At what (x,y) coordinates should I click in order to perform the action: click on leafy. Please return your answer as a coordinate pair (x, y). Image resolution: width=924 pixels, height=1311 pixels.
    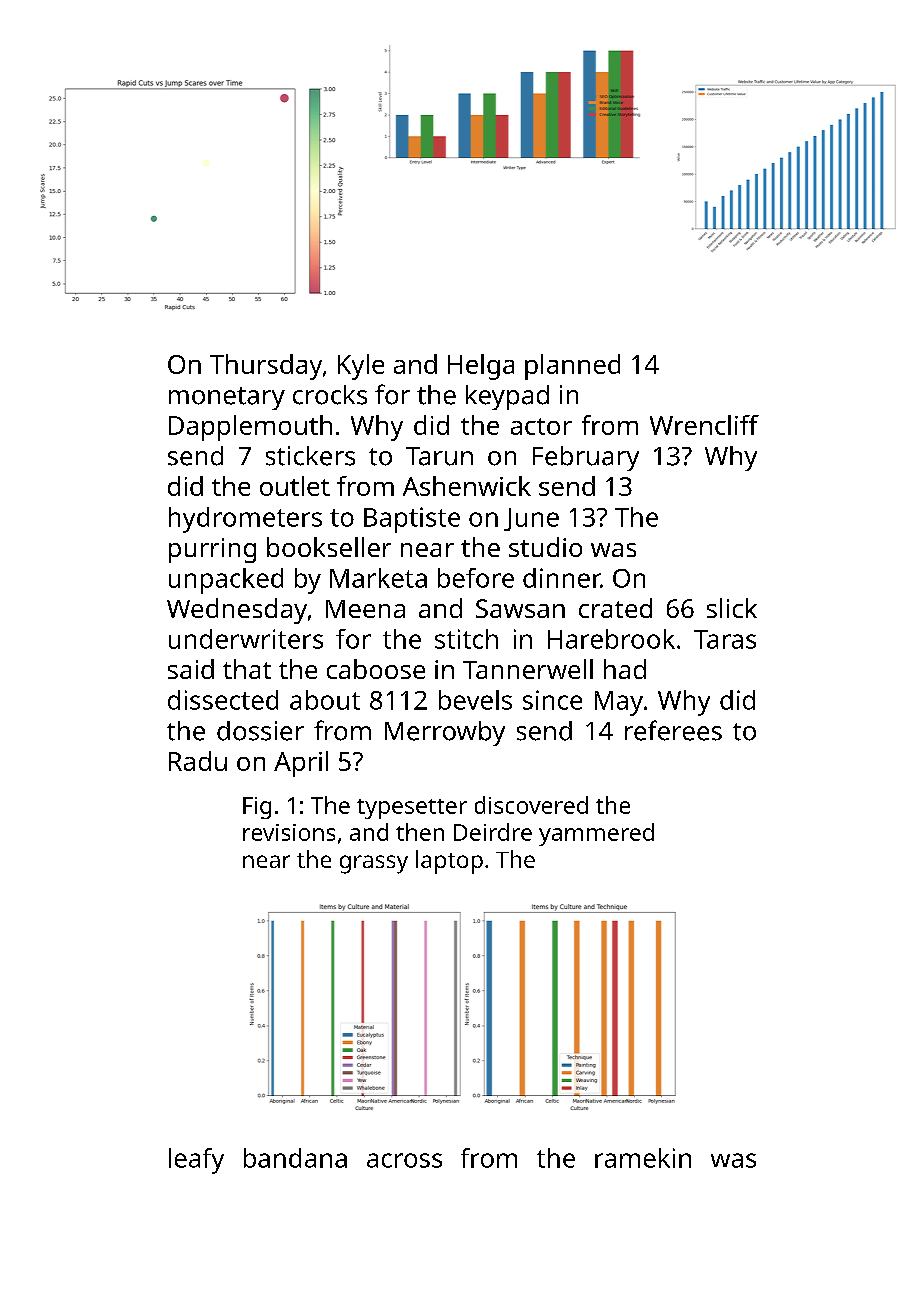
    Looking at the image, I should click on (196, 1161).
